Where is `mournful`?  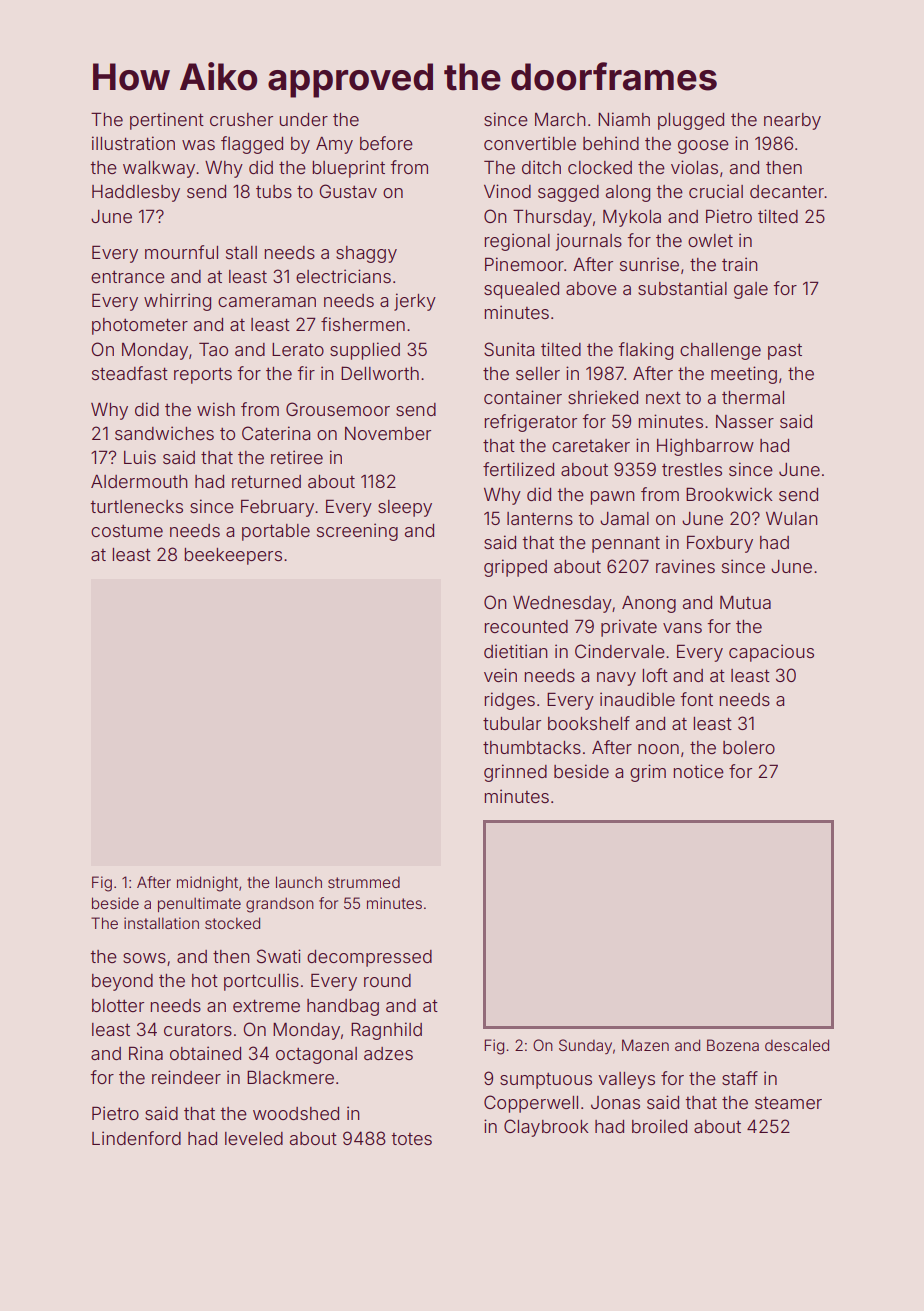 mournful is located at coordinates (181, 252).
